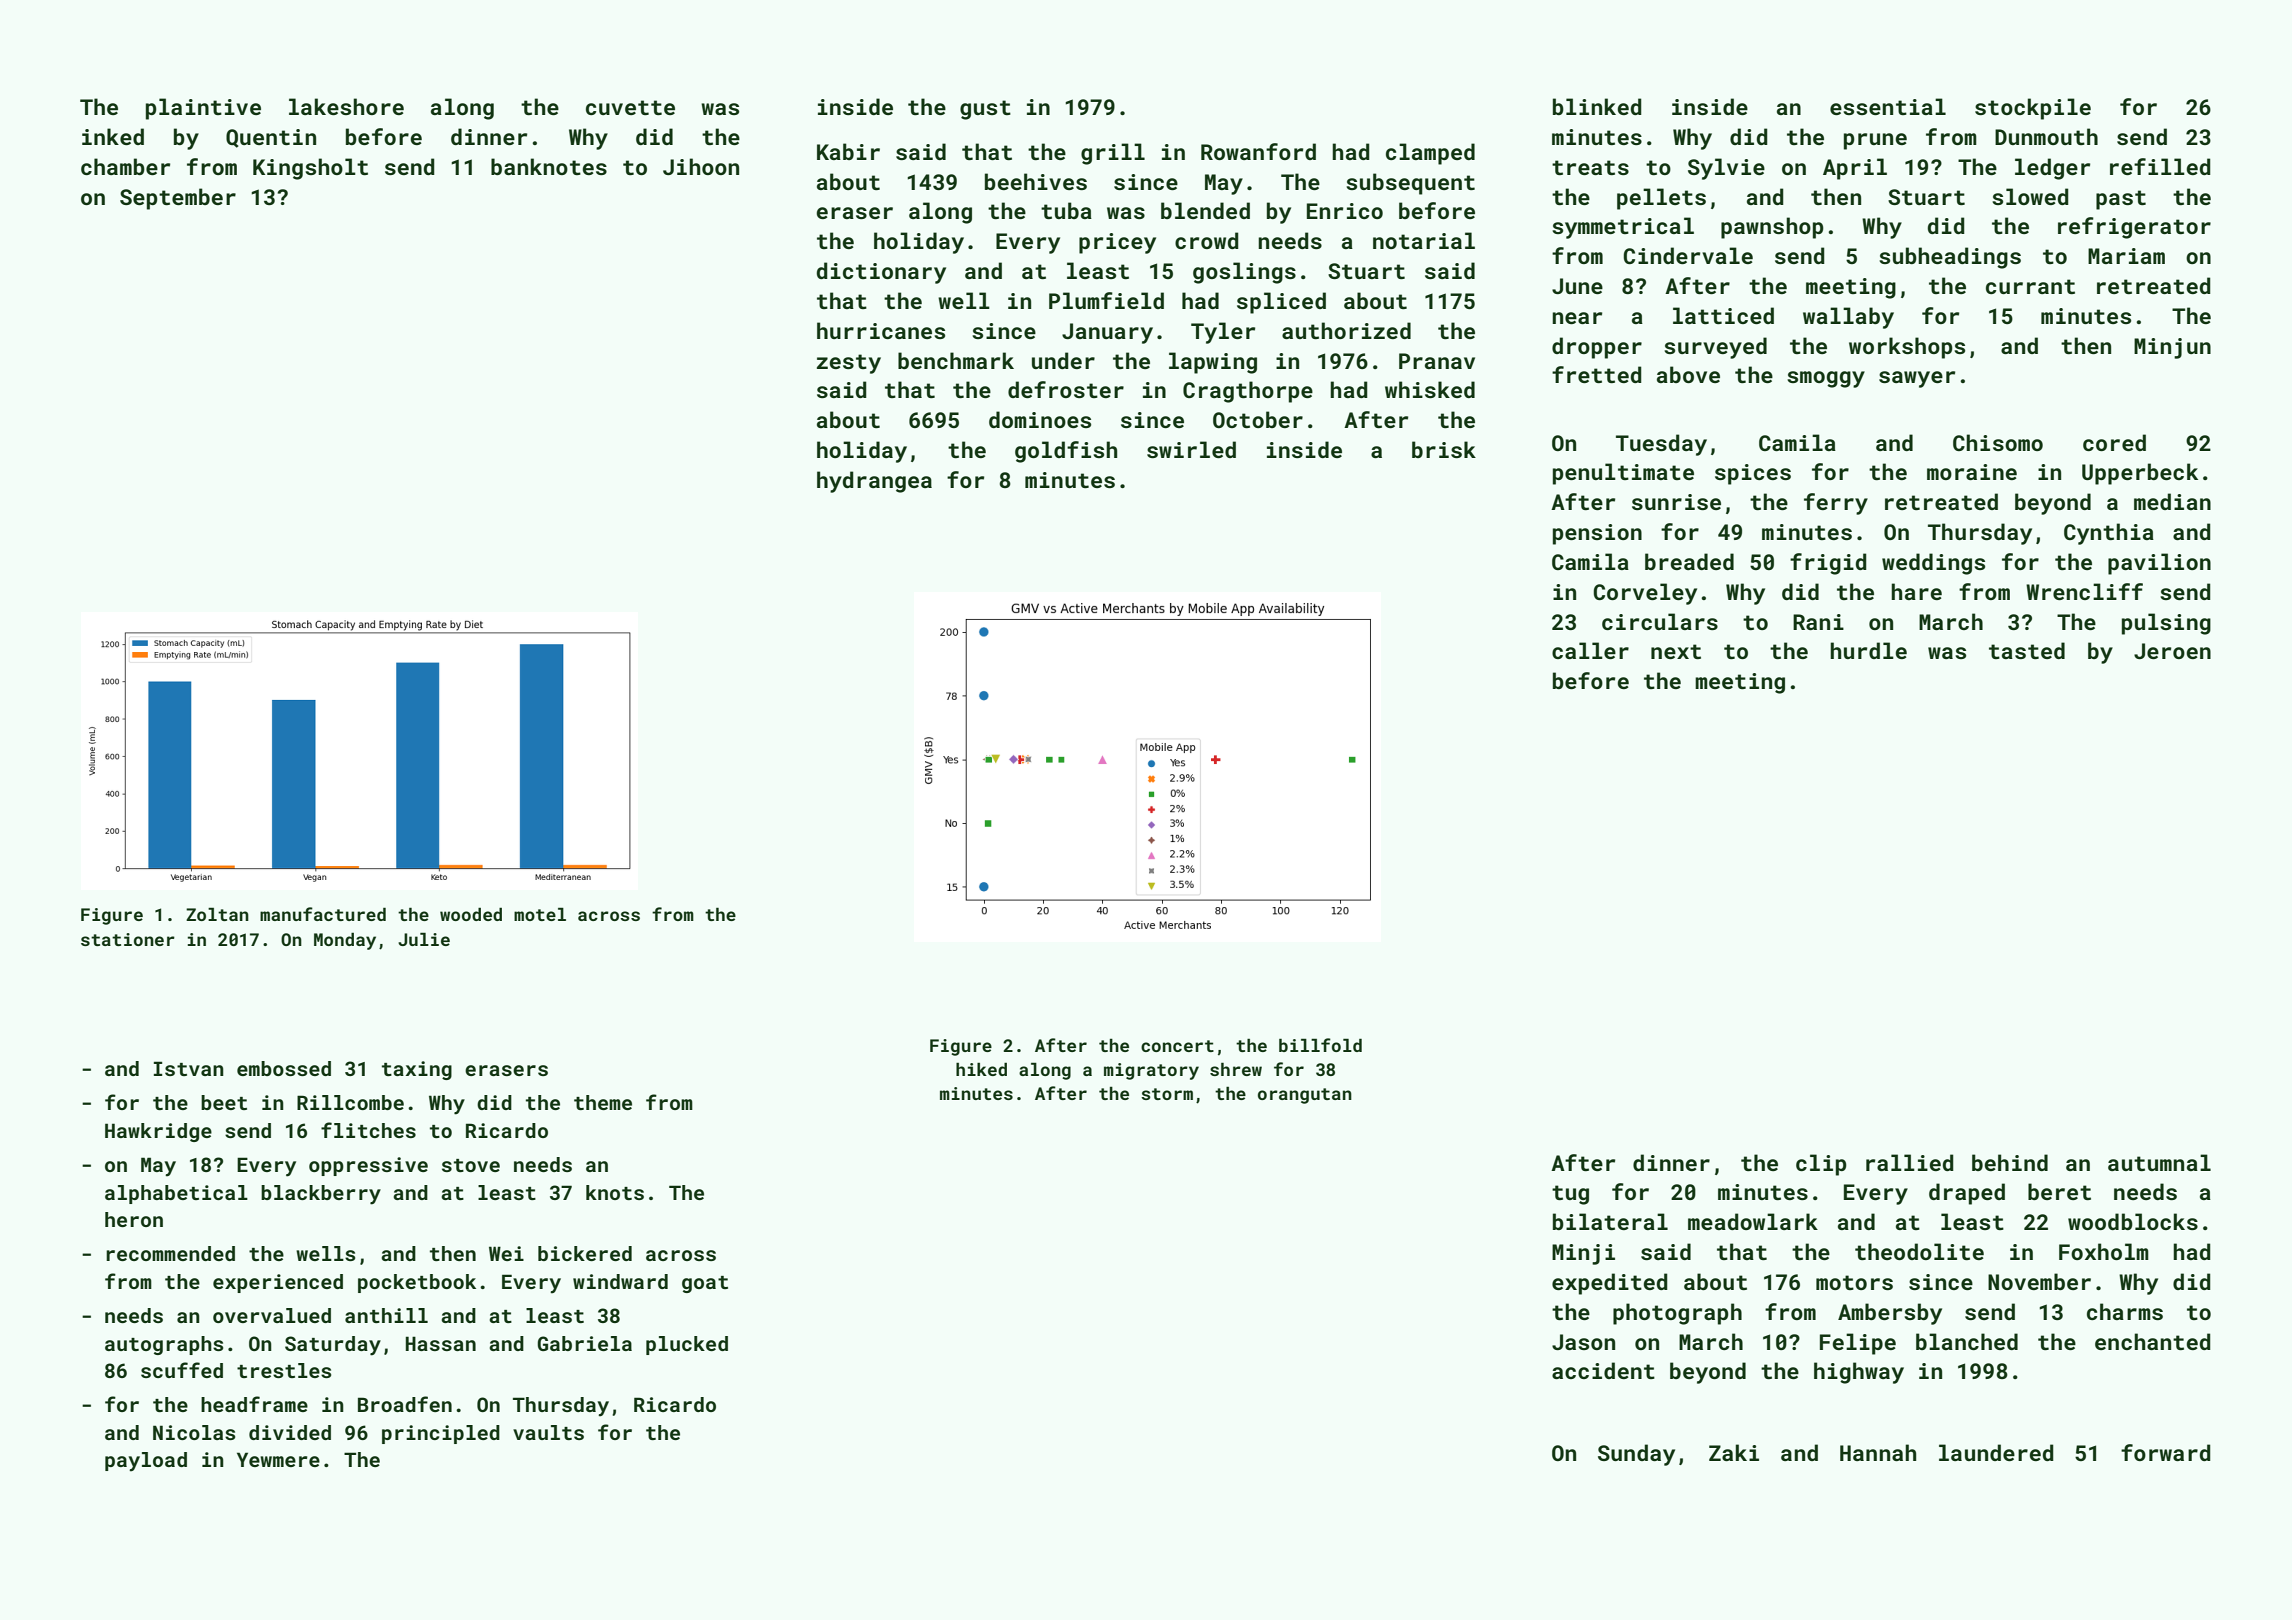  What do you see at coordinates (1597, 534) in the document?
I see `pension` at bounding box center [1597, 534].
